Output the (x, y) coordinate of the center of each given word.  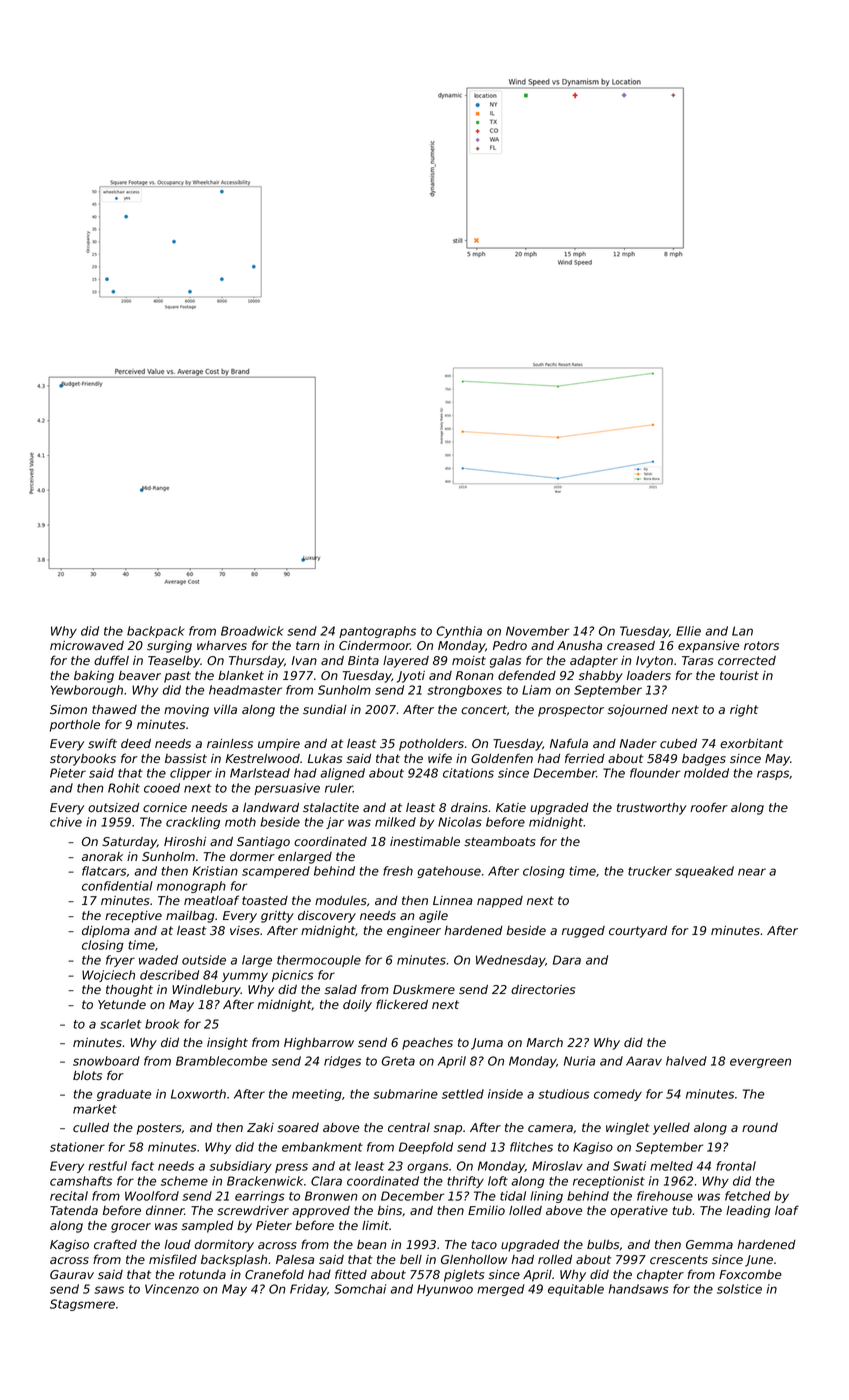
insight (227, 1043)
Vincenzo (172, 1289)
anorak (102, 856)
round (760, 1127)
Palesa (295, 1259)
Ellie (688, 631)
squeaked (704, 872)
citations (468, 773)
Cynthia (459, 632)
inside (505, 1094)
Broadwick (252, 631)
